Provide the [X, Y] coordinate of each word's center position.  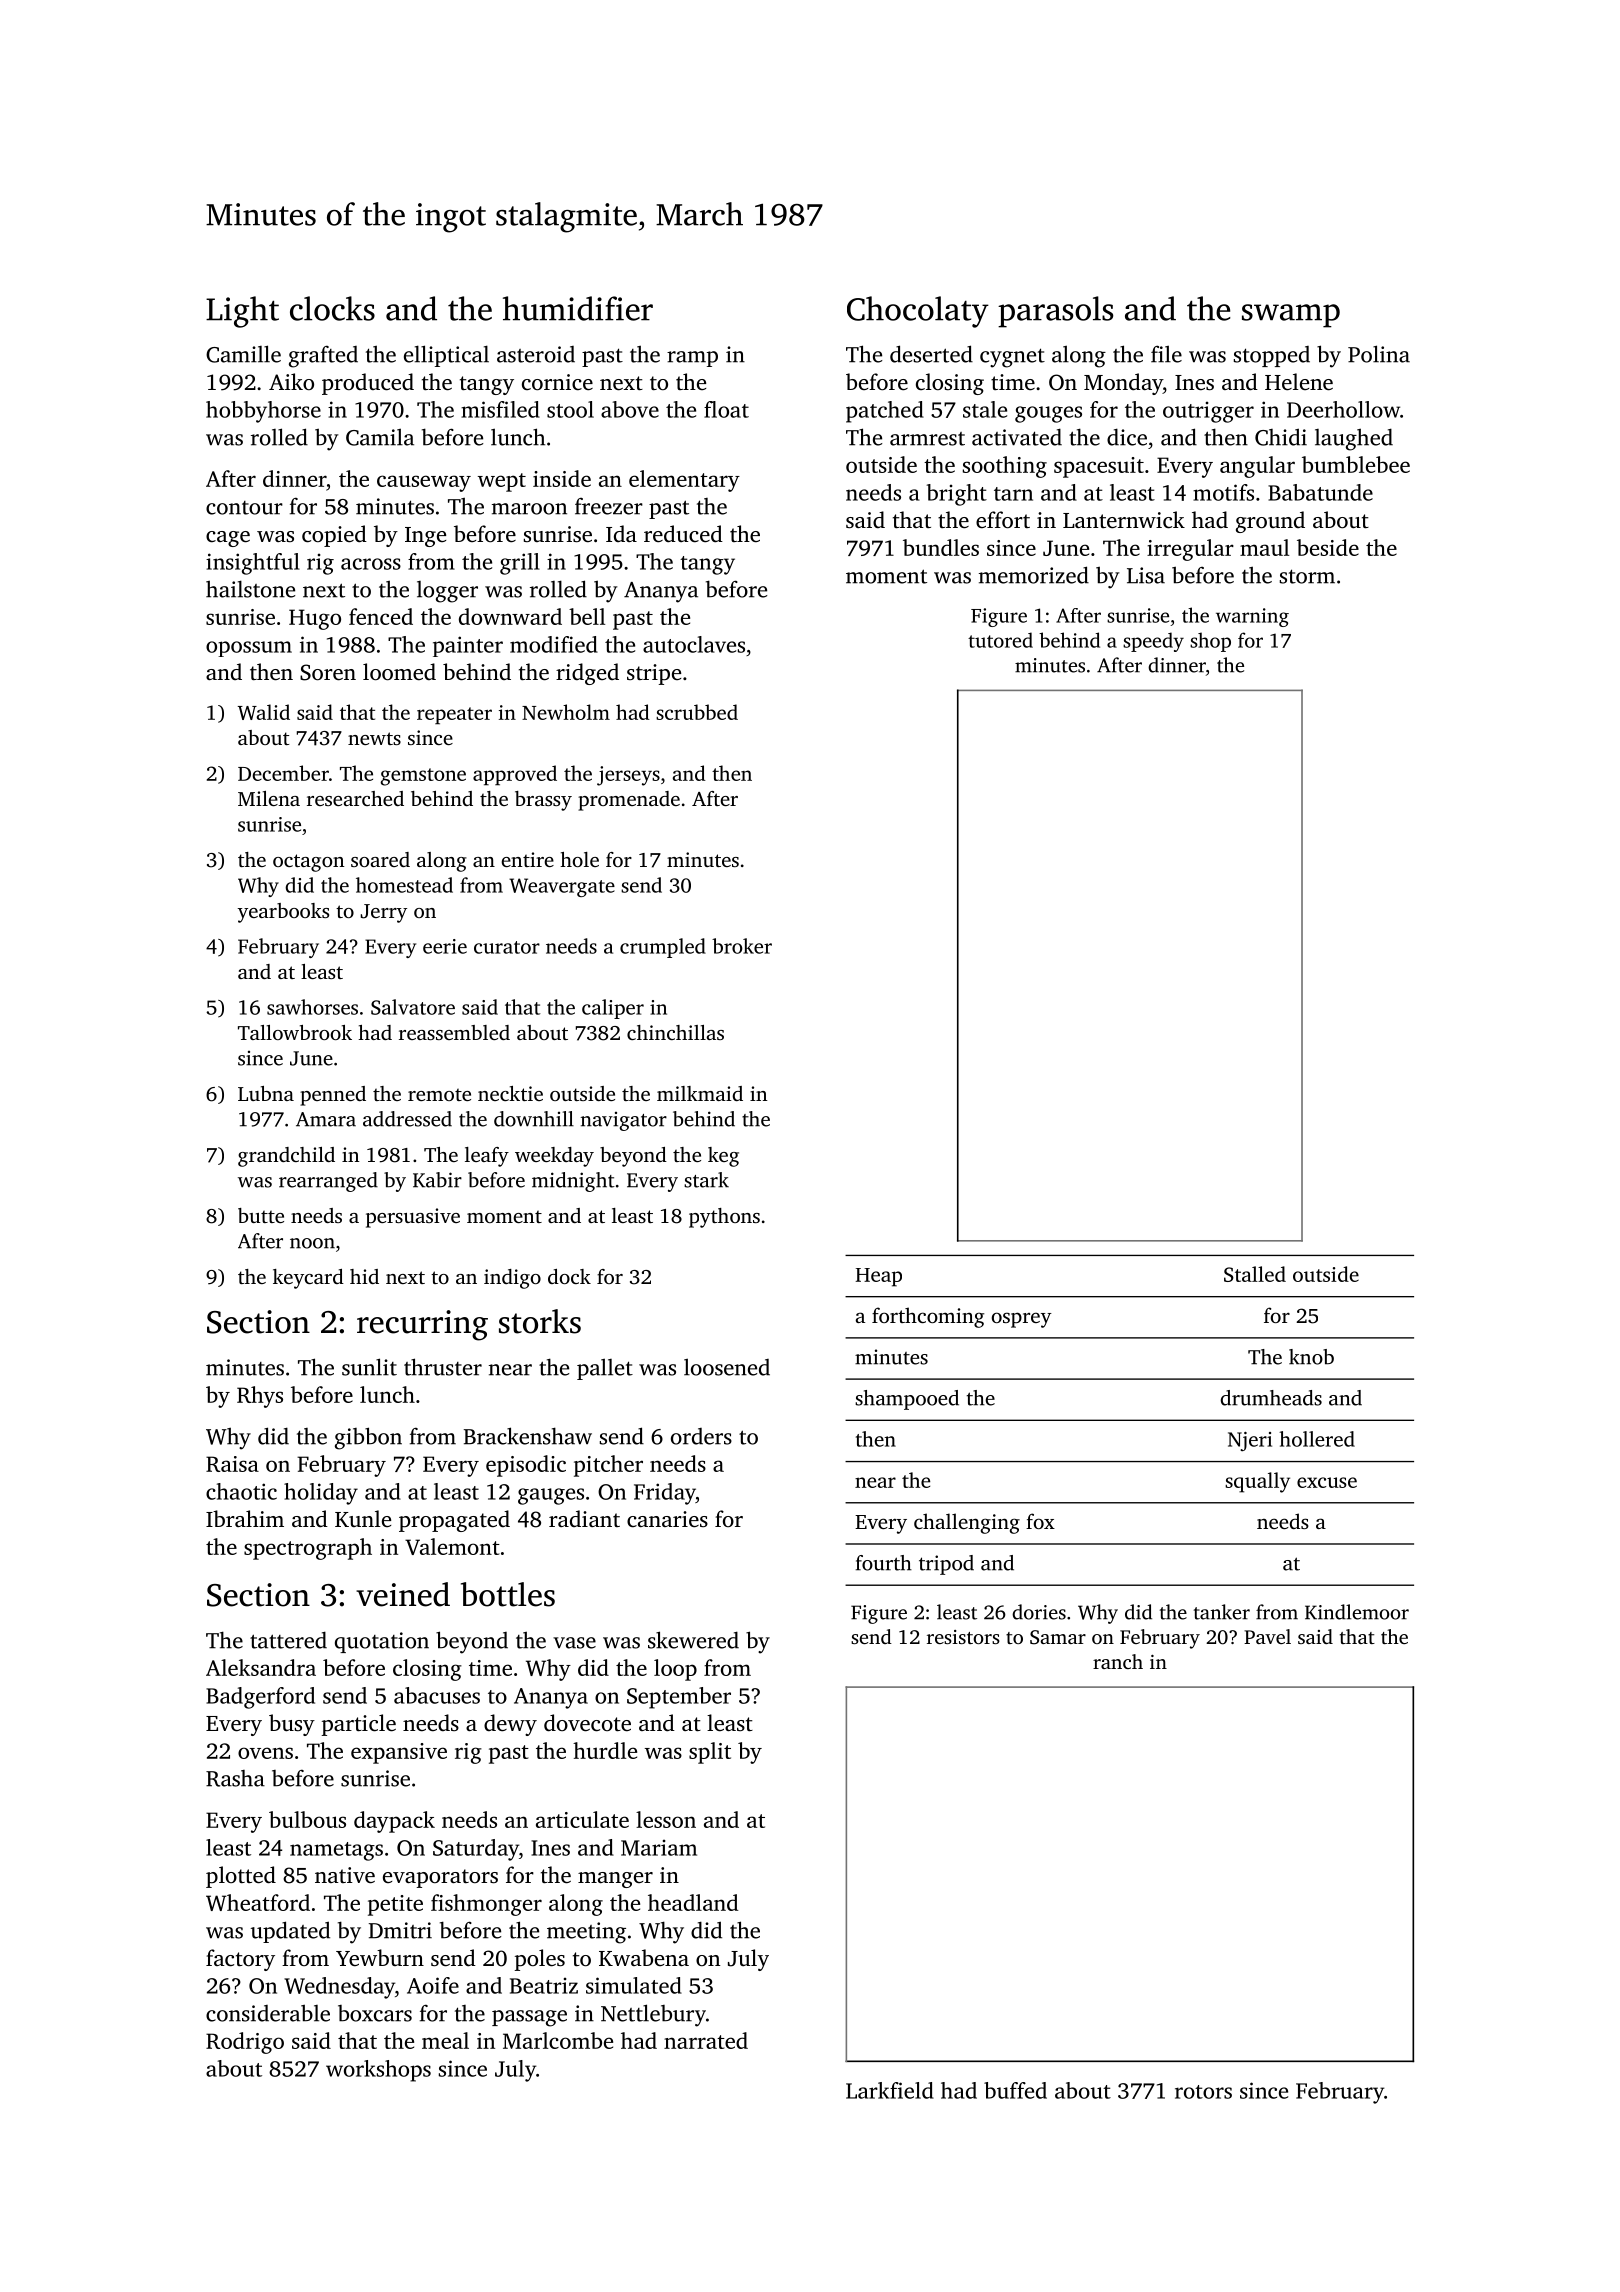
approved [515, 775]
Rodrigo [245, 2043]
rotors [1203, 2092]
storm [1307, 576]
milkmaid [700, 1093]
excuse [1327, 1482]
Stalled [1255, 1274]
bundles [941, 547]
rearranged [328, 1182]
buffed [1015, 2090]
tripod [946, 1565]
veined [403, 1594]
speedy [1153, 642]
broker [742, 946]
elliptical [446, 356]
